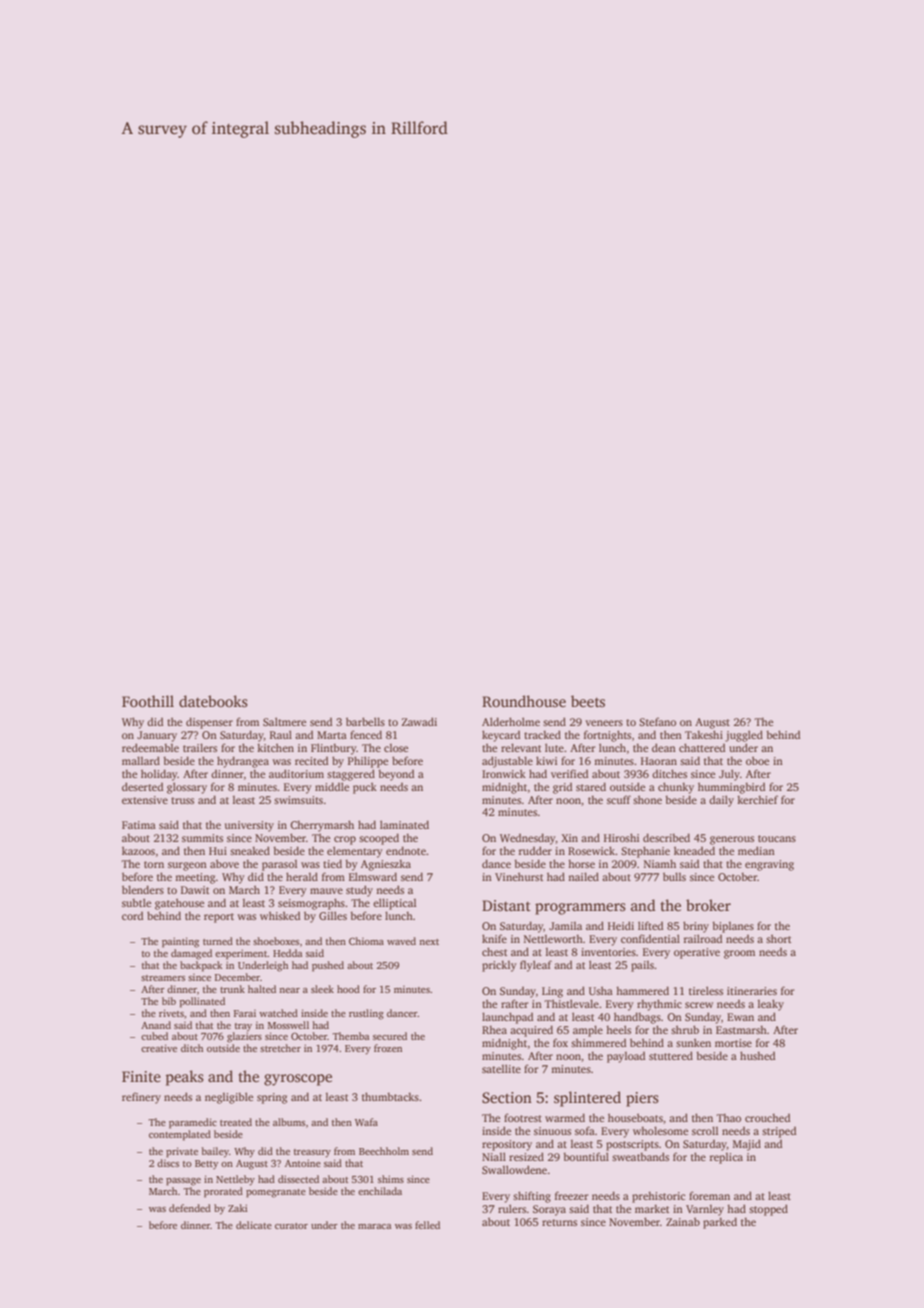  What do you see at coordinates (244, 1037) in the image?
I see `glaziers` at bounding box center [244, 1037].
